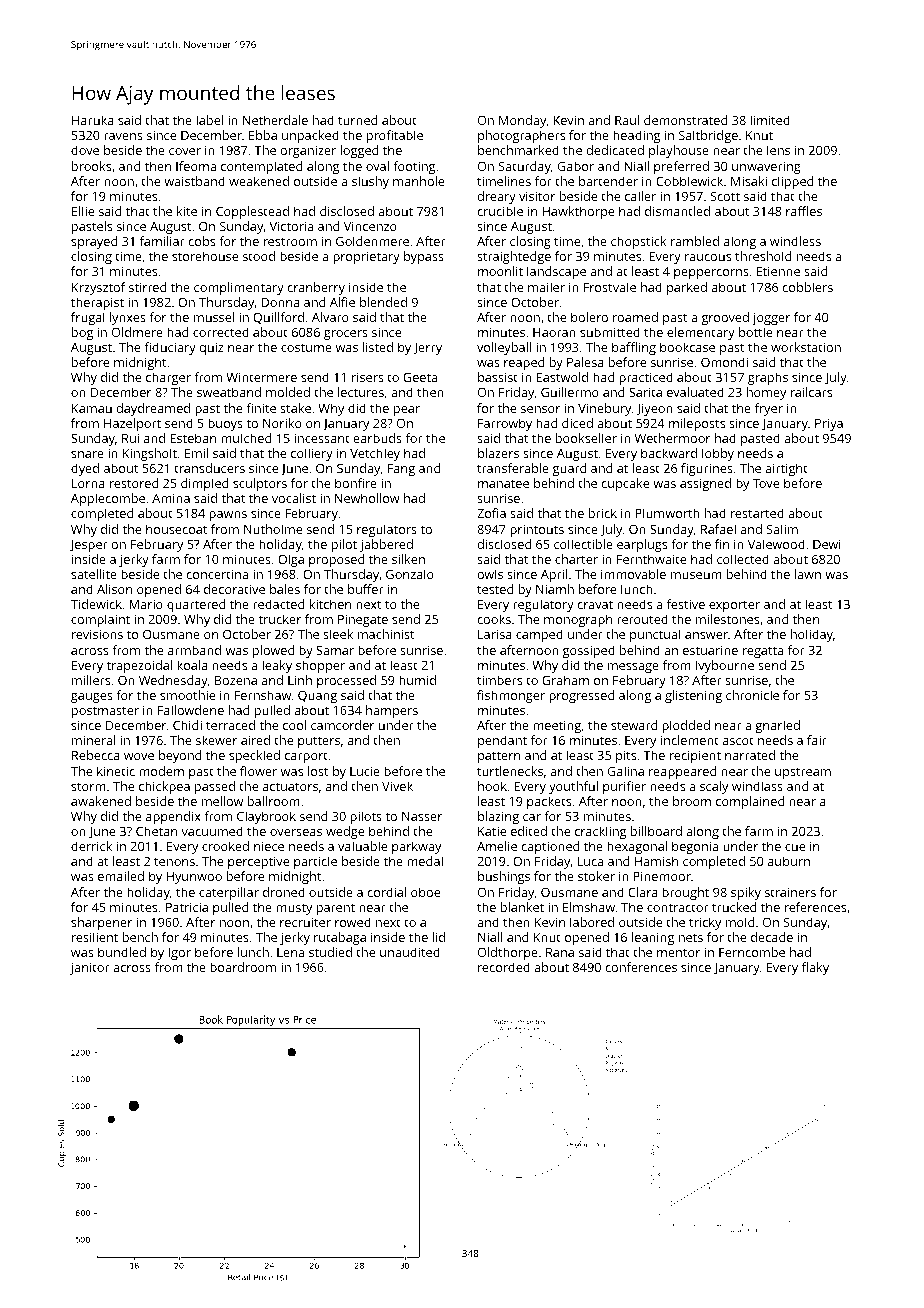  What do you see at coordinates (634, 725) in the page?
I see `steward` at bounding box center [634, 725].
